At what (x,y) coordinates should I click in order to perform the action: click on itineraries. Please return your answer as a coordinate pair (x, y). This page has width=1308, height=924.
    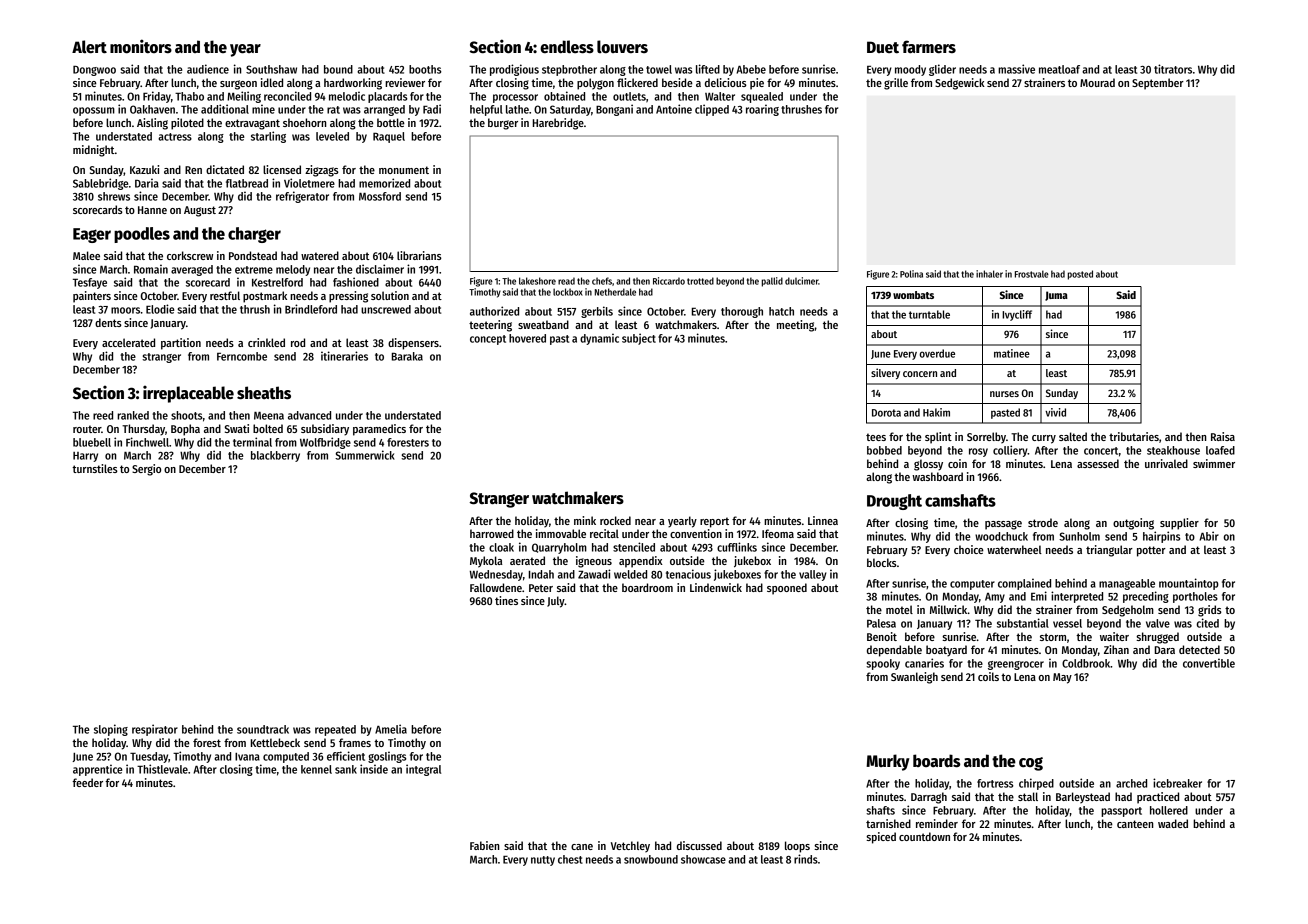
    Looking at the image, I should click on (344, 356).
